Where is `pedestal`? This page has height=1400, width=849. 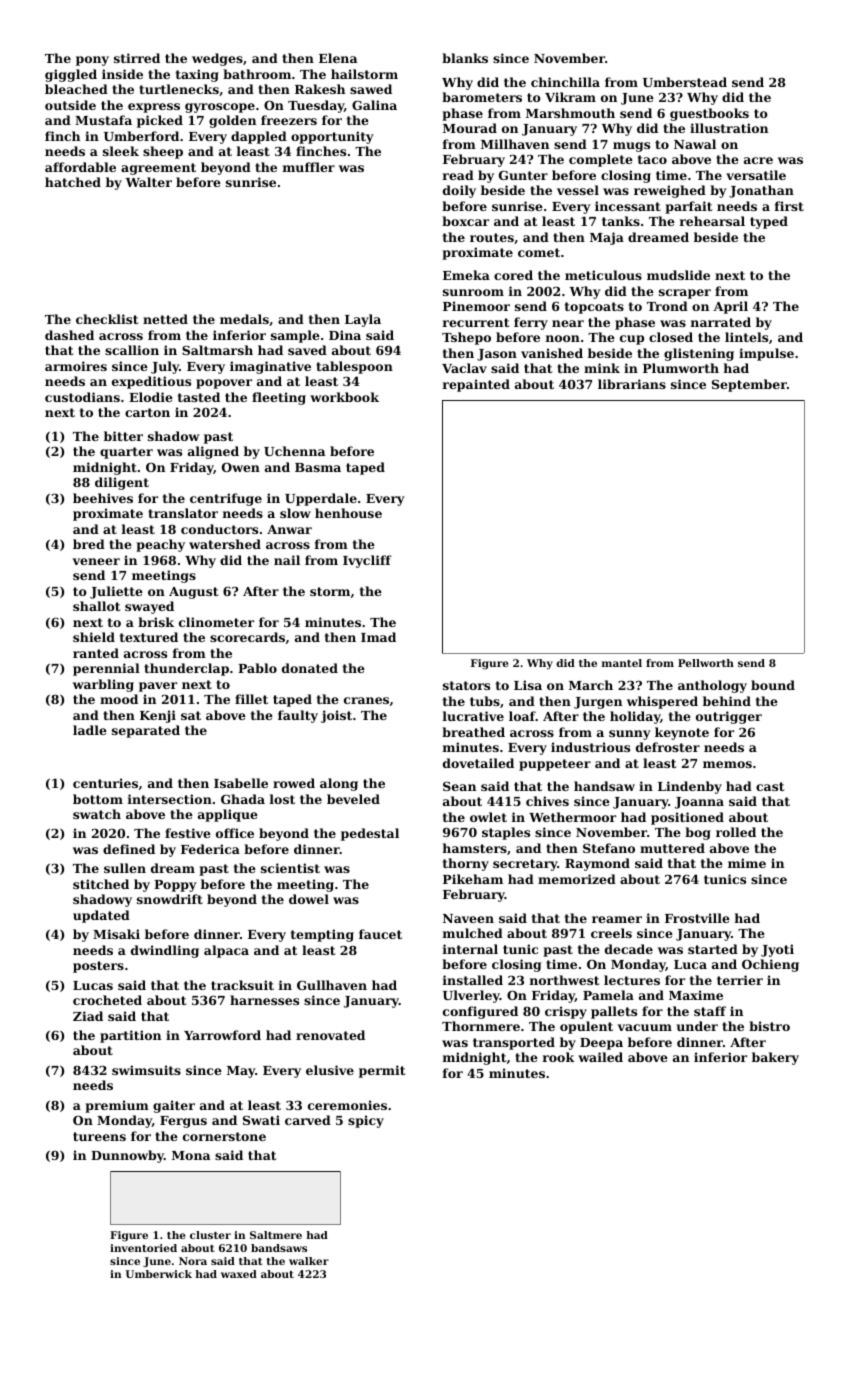
pedestal is located at coordinates (370, 834).
